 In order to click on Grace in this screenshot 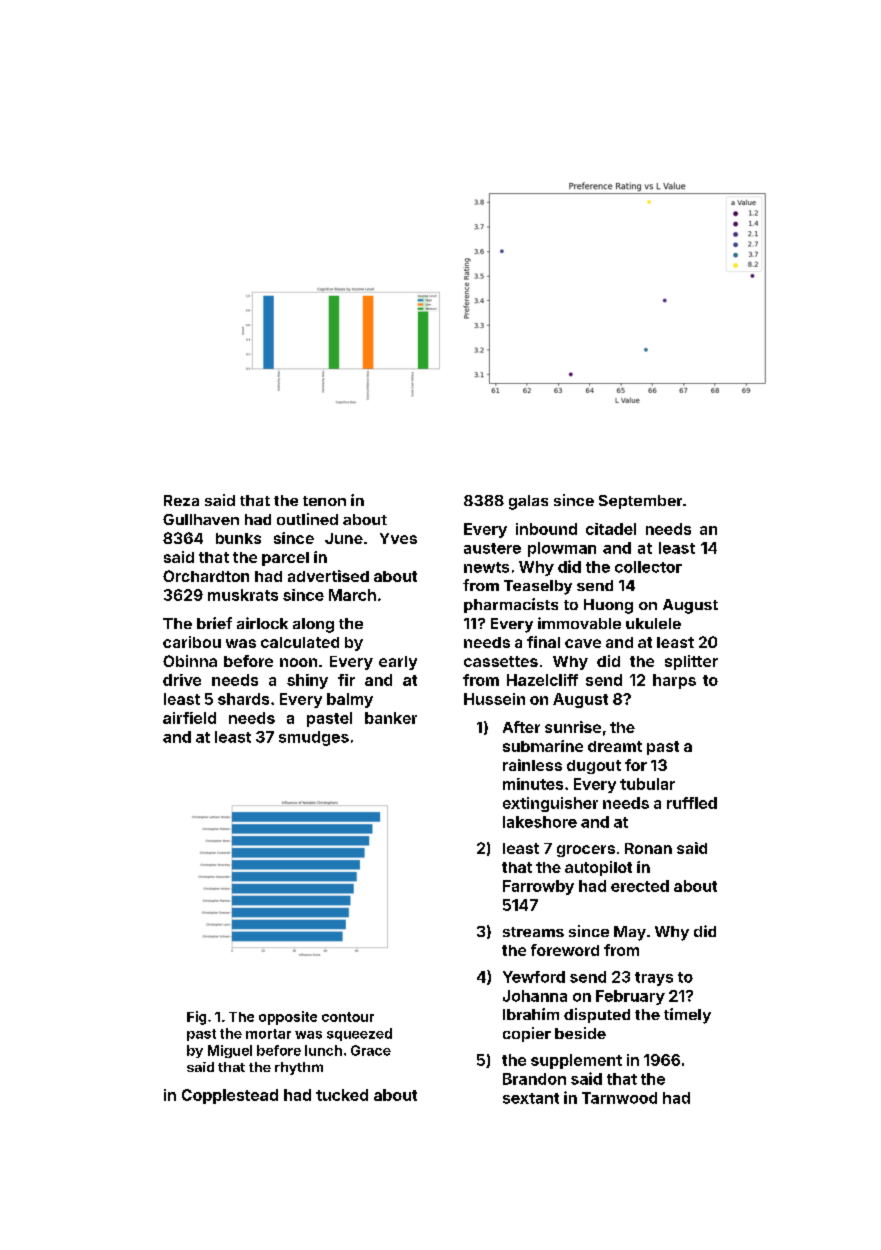, I will do `click(371, 1050)`.
